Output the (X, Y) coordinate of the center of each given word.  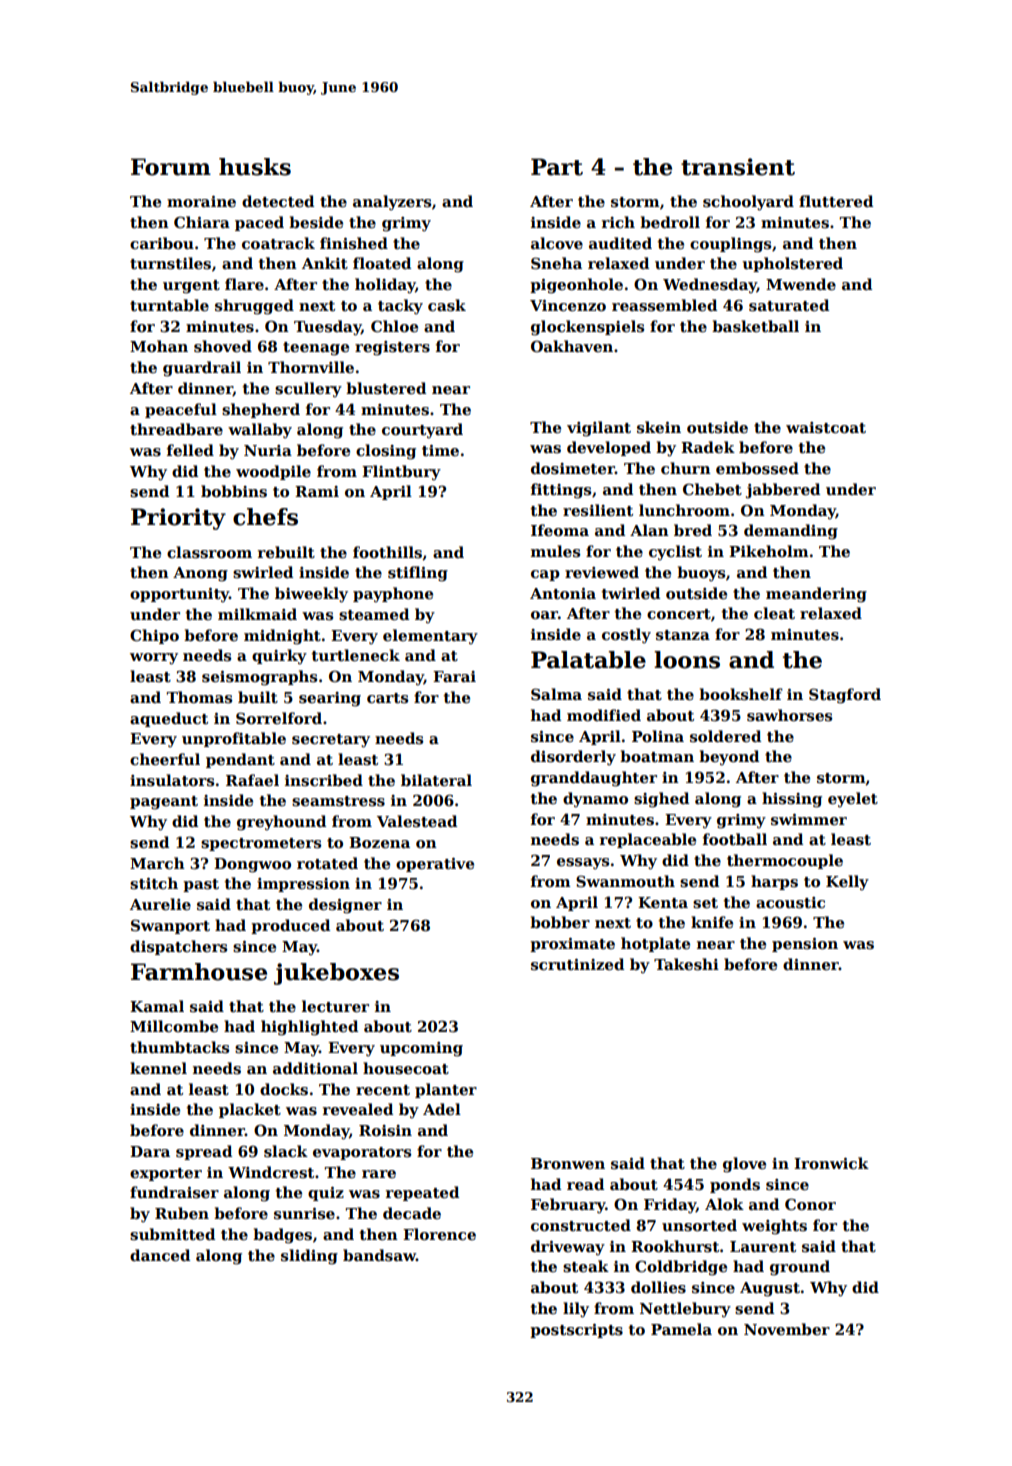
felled (190, 450)
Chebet (712, 489)
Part (557, 167)
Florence (439, 1234)
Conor (810, 1204)
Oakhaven (572, 346)
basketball (755, 326)
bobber (560, 922)
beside (316, 222)
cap (545, 575)
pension (805, 945)
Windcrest (271, 1172)
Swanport (170, 926)
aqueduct (169, 719)
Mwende (801, 284)
